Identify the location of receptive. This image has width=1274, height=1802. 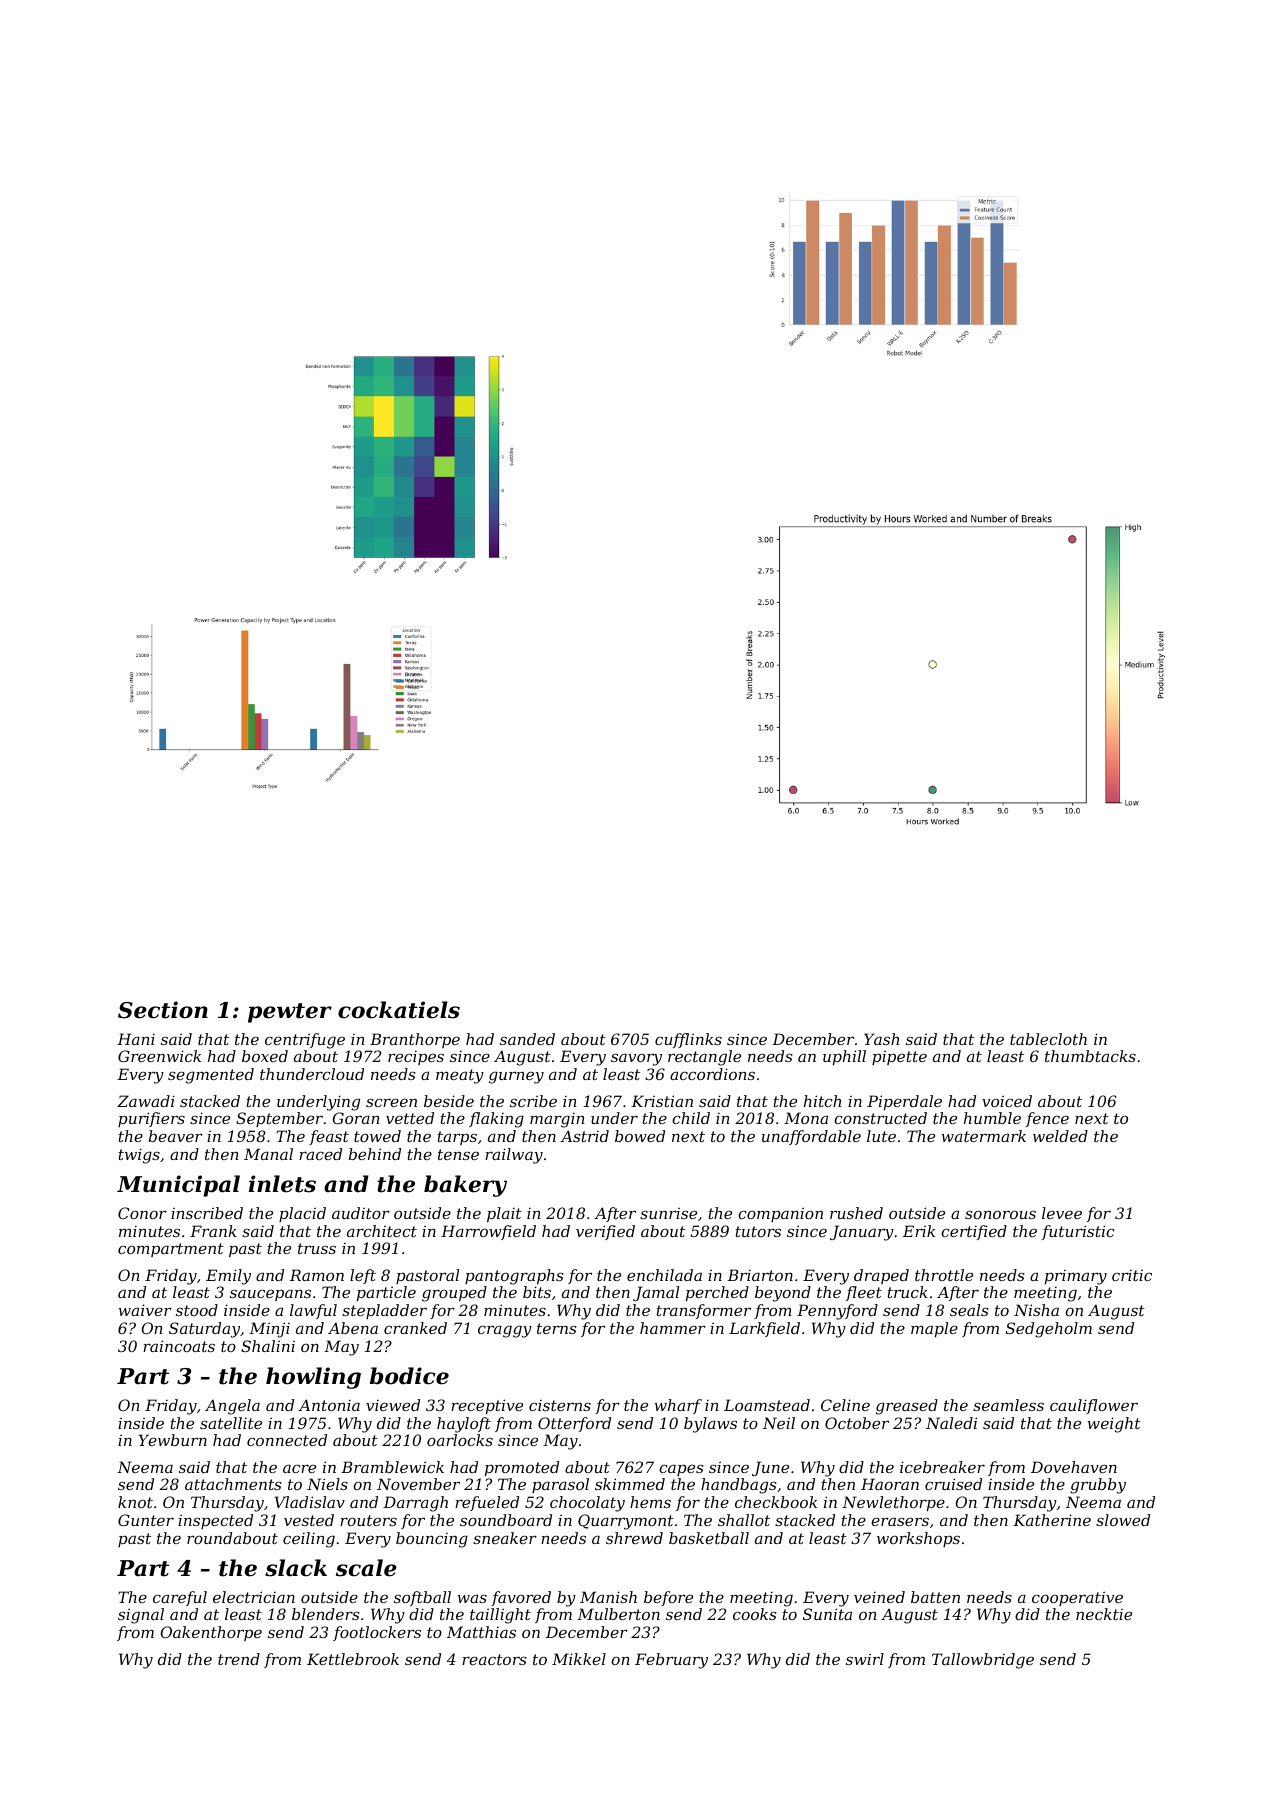
(487, 1406).
